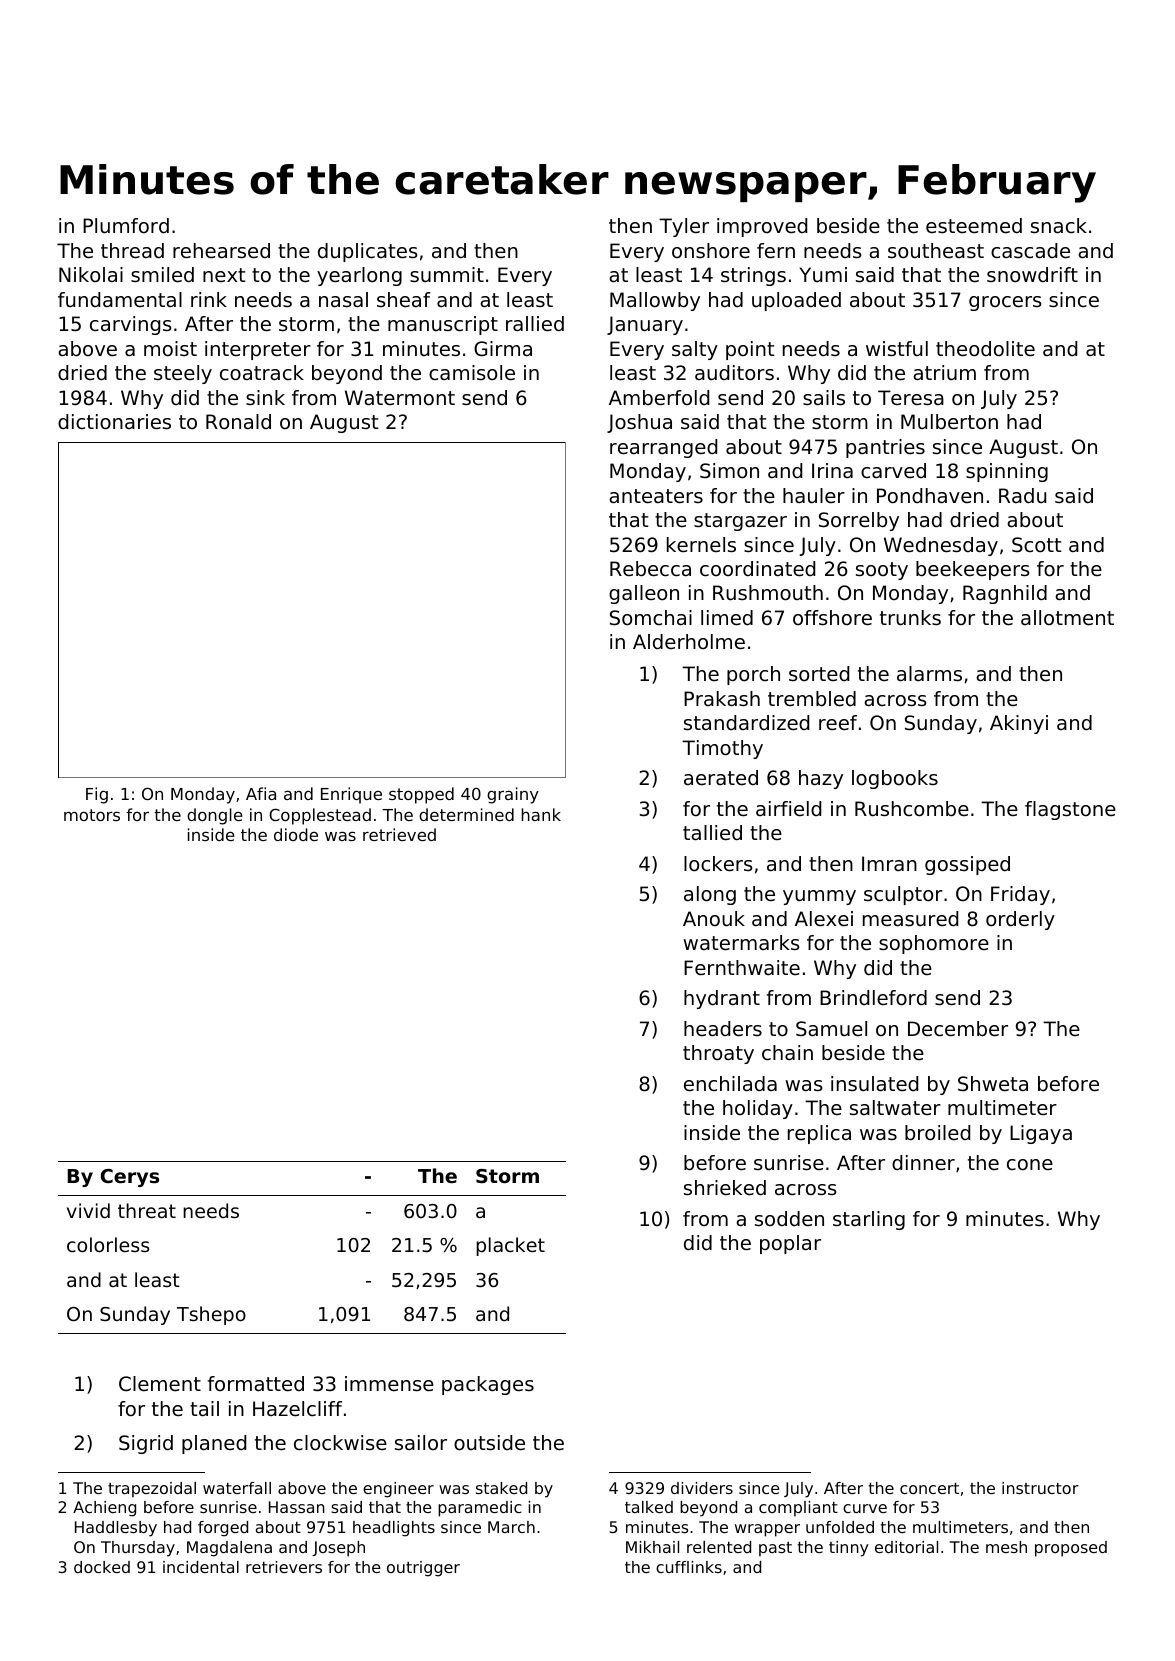 Image resolution: width=1175 pixels, height=1661 pixels. What do you see at coordinates (910, 618) in the screenshot?
I see `trunks` at bounding box center [910, 618].
